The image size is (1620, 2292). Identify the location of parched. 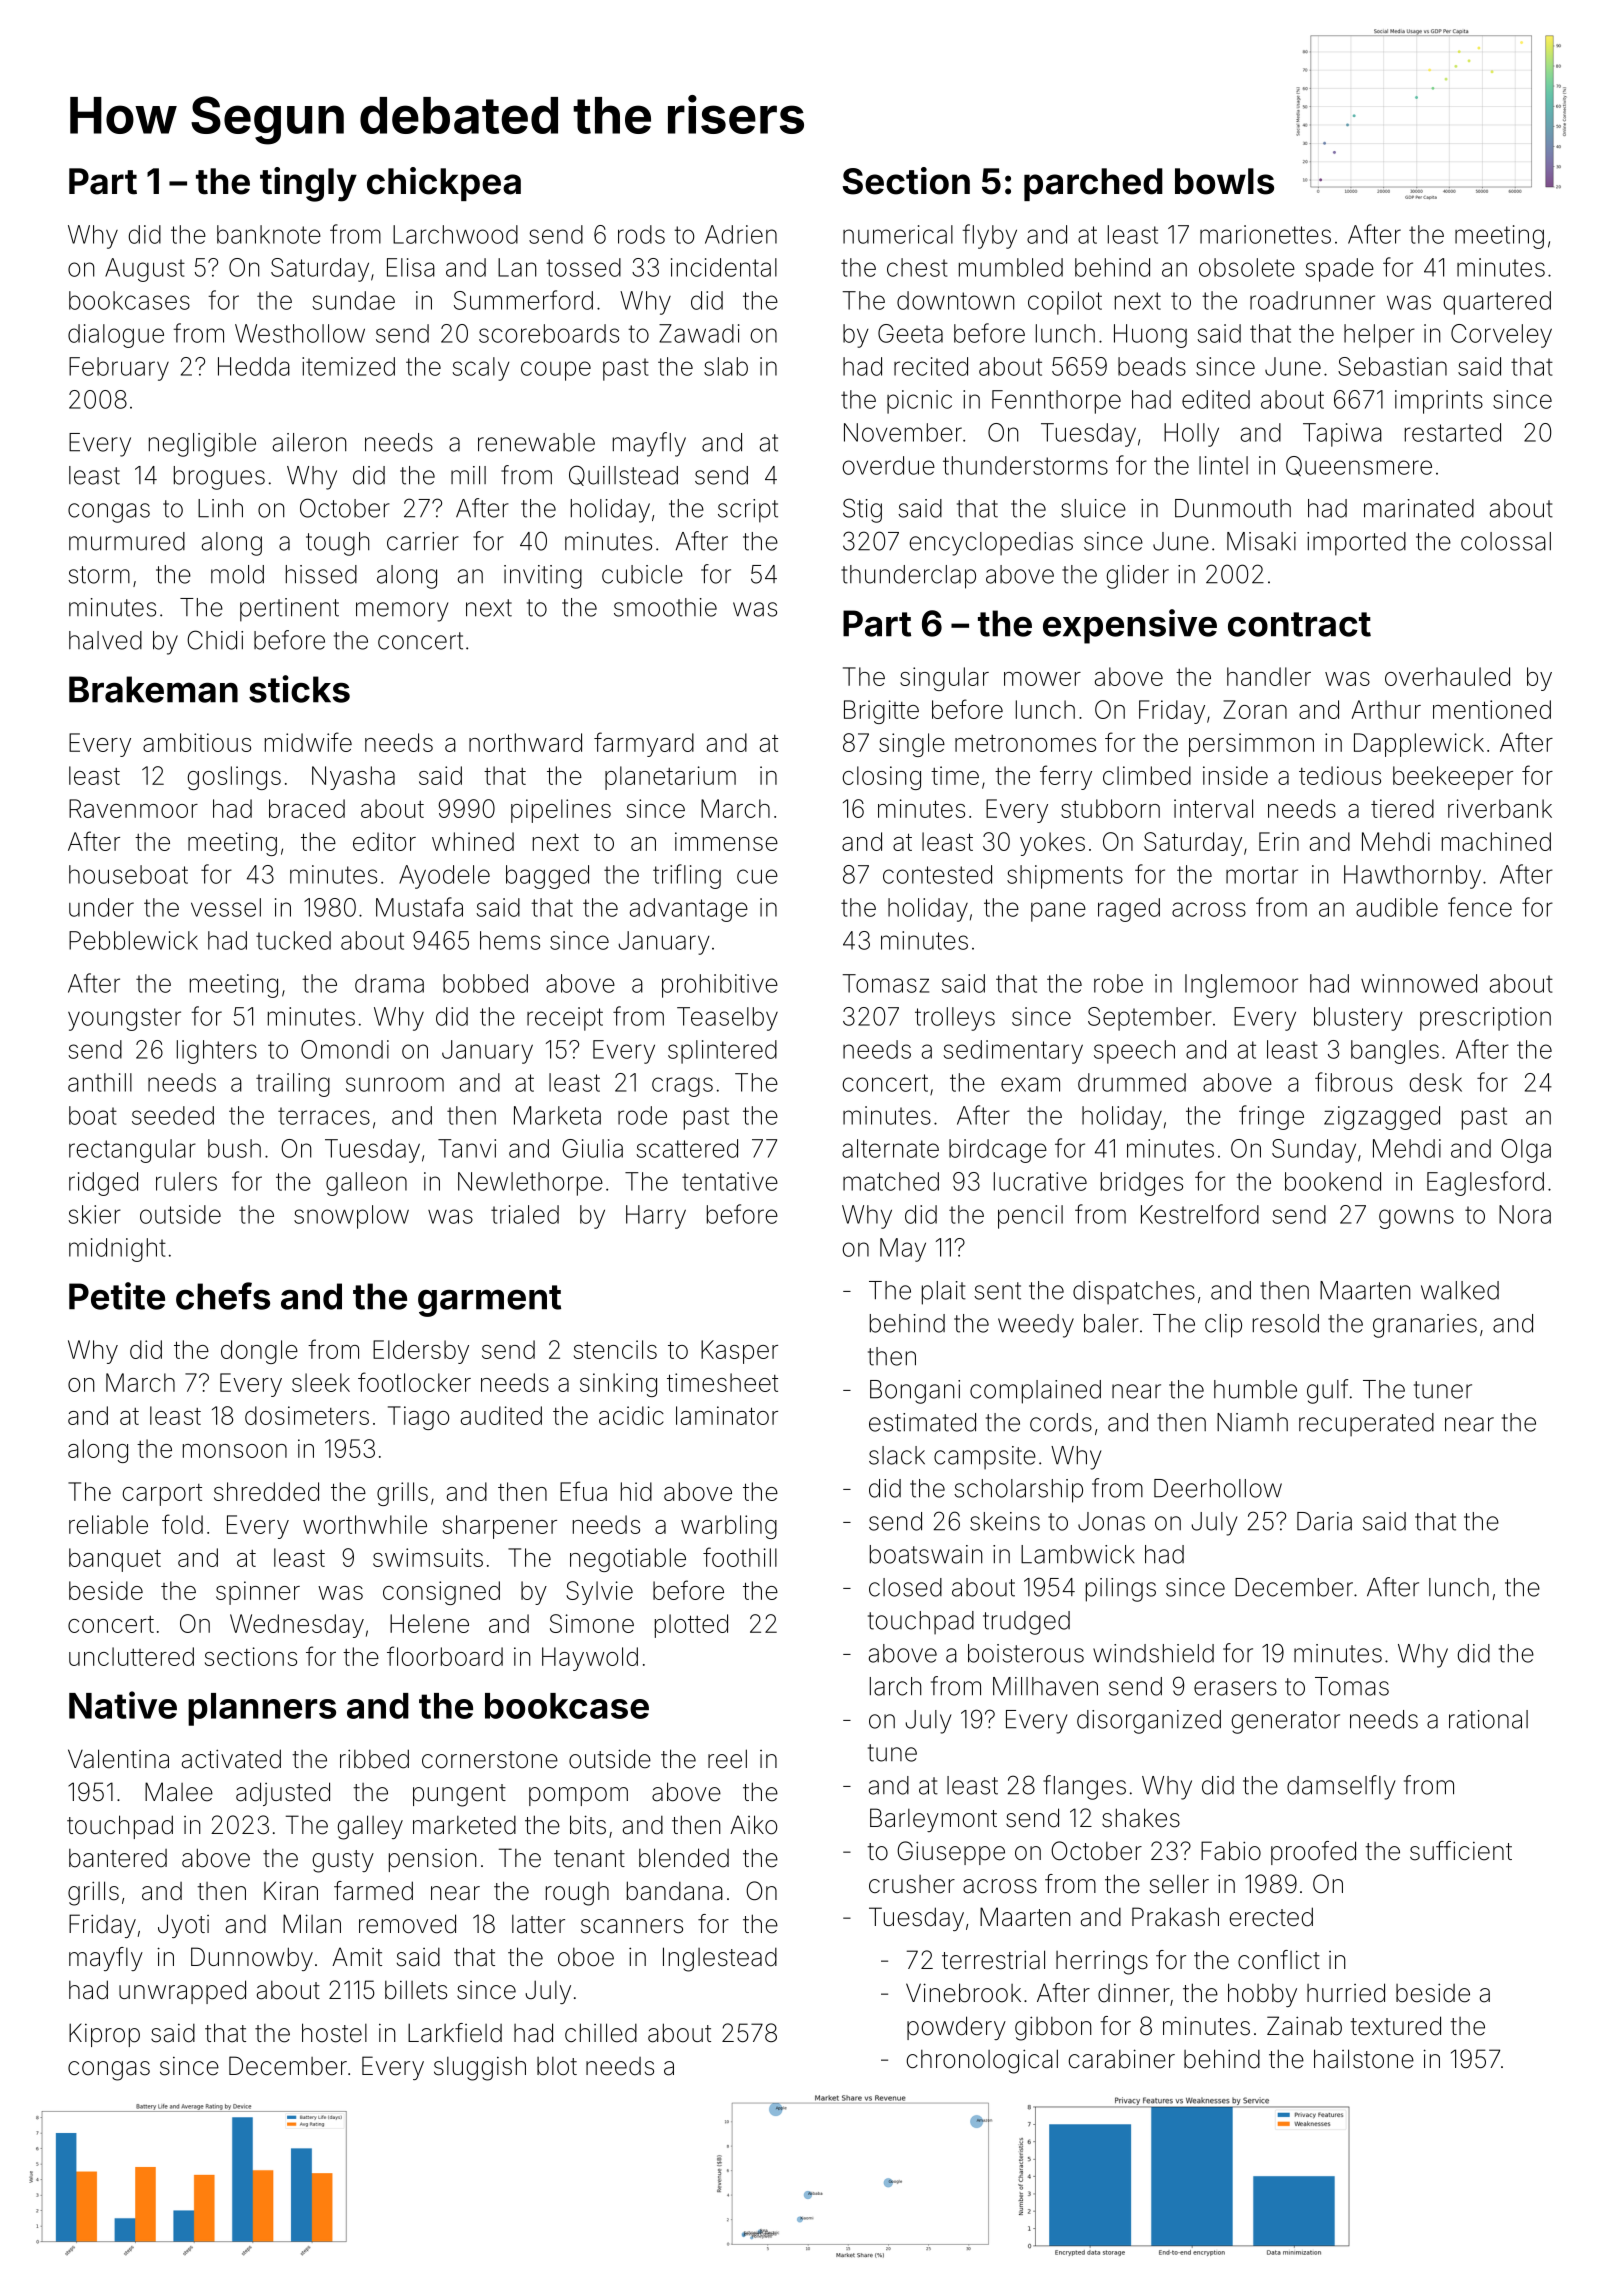
(1093, 184).
